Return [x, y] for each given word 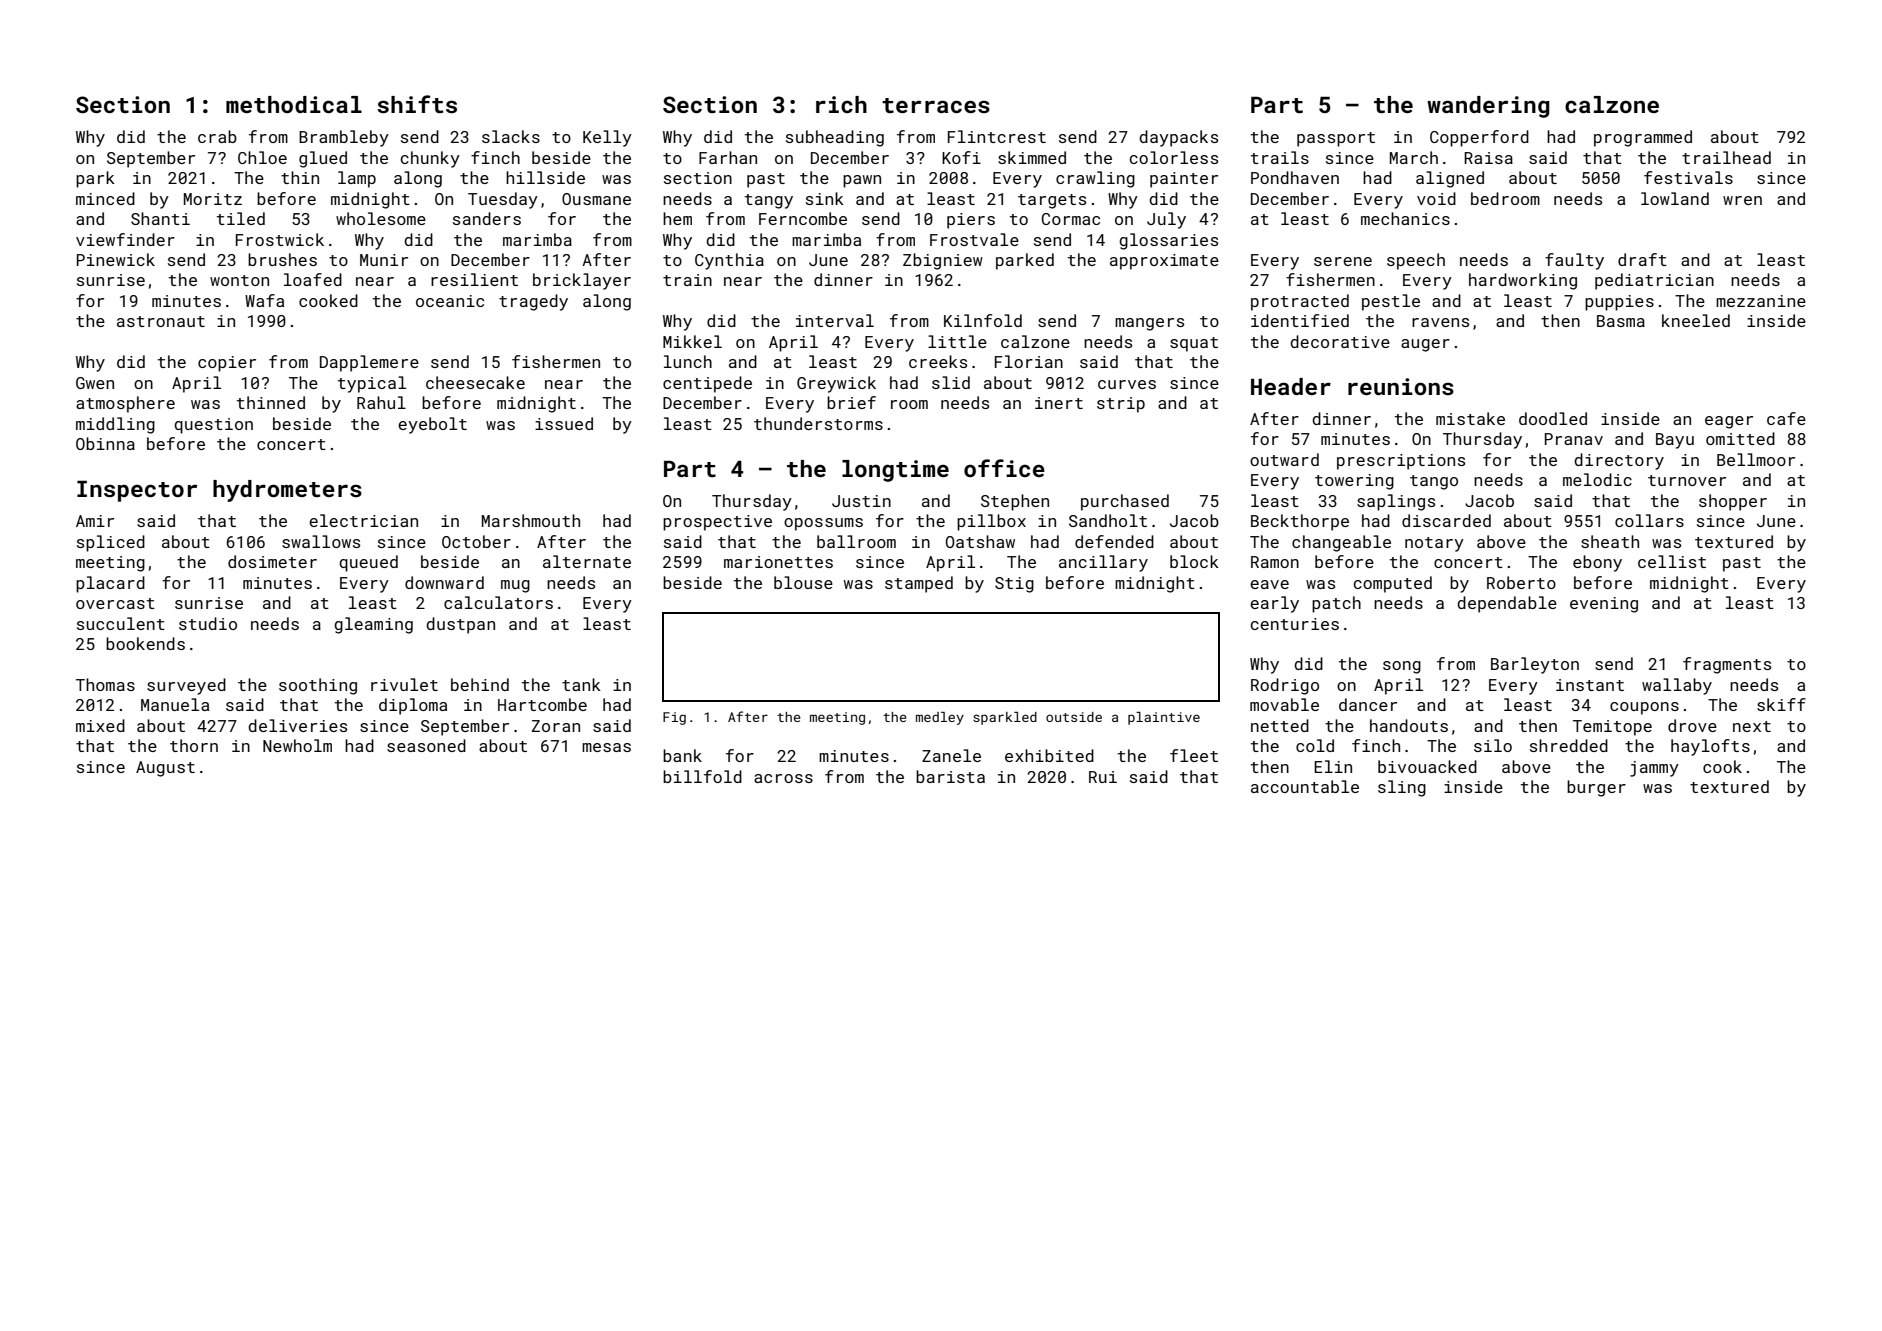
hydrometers [287, 491]
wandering [1488, 107]
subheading [835, 138]
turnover [1687, 480]
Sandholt [1108, 520]
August [165, 769]
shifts [417, 104]
